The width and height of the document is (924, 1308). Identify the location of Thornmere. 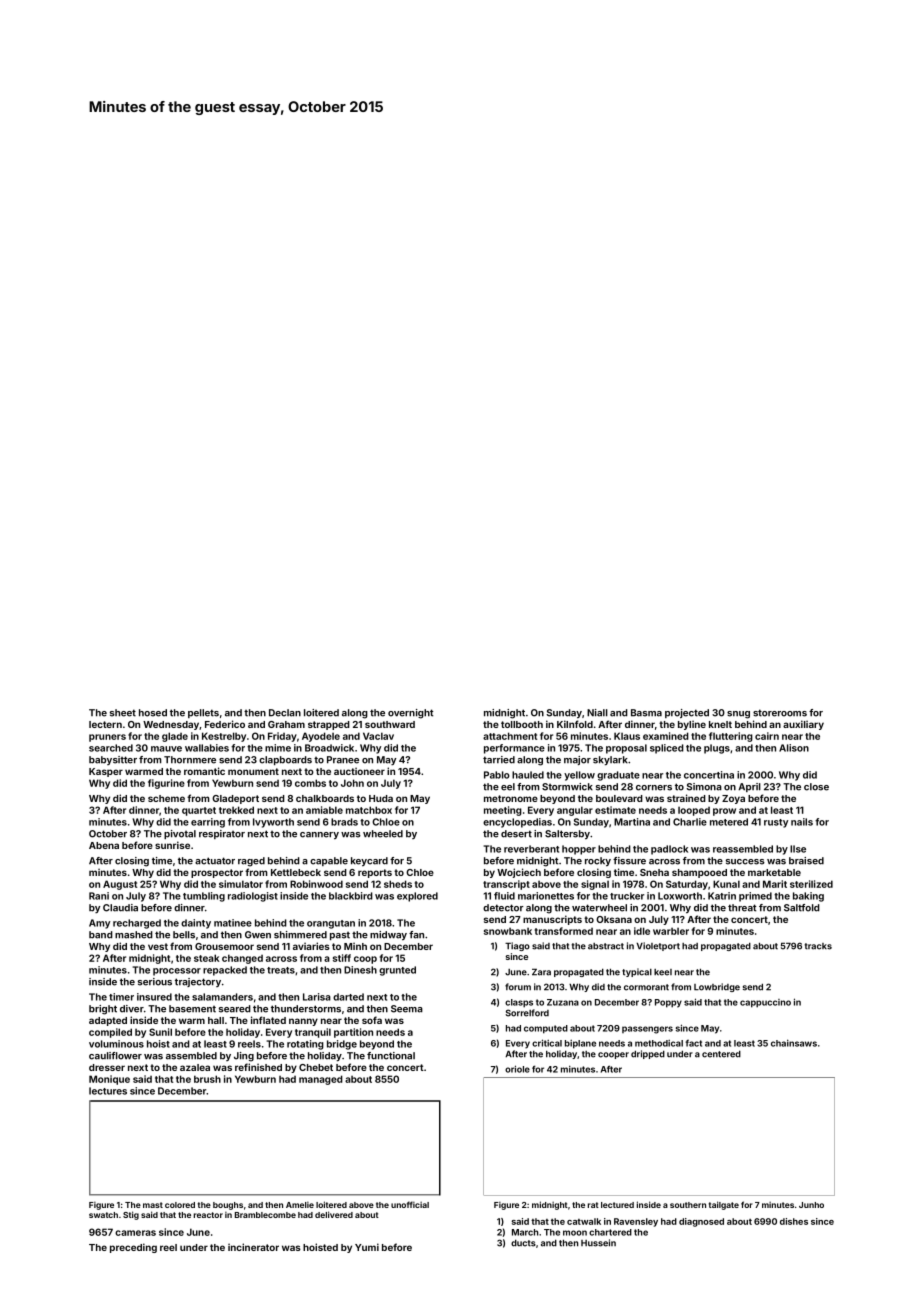
(190, 760).
